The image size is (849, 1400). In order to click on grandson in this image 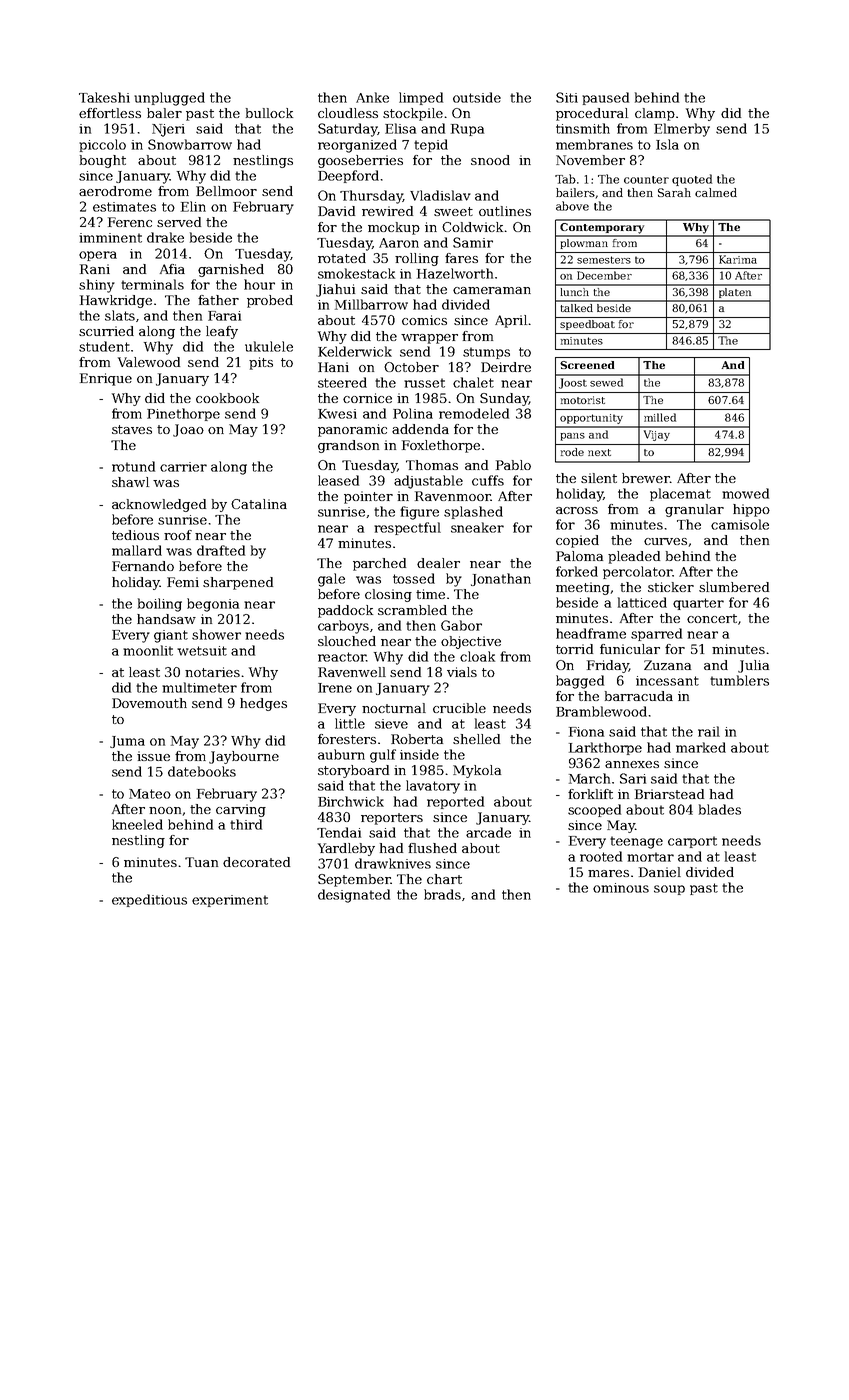, I will do `click(348, 446)`.
